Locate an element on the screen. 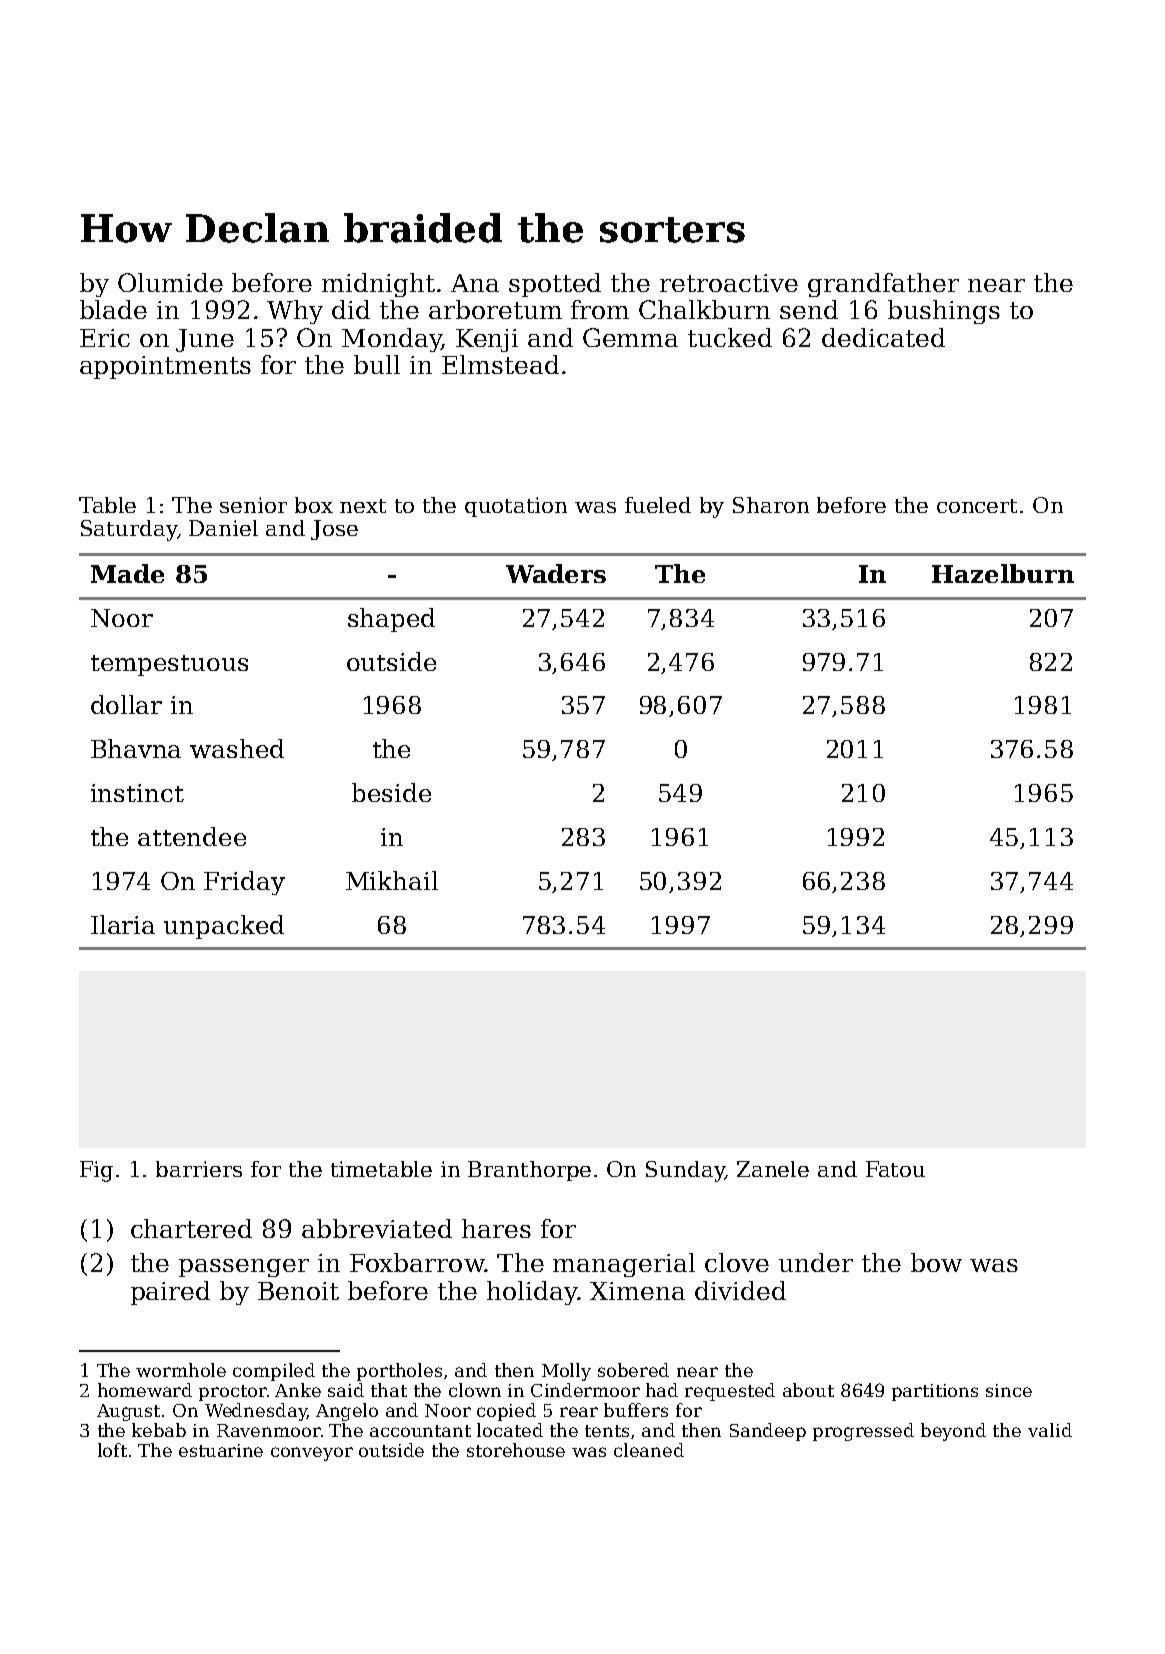 The width and height of the screenshot is (1165, 1654). Benoit is located at coordinates (298, 1291).
